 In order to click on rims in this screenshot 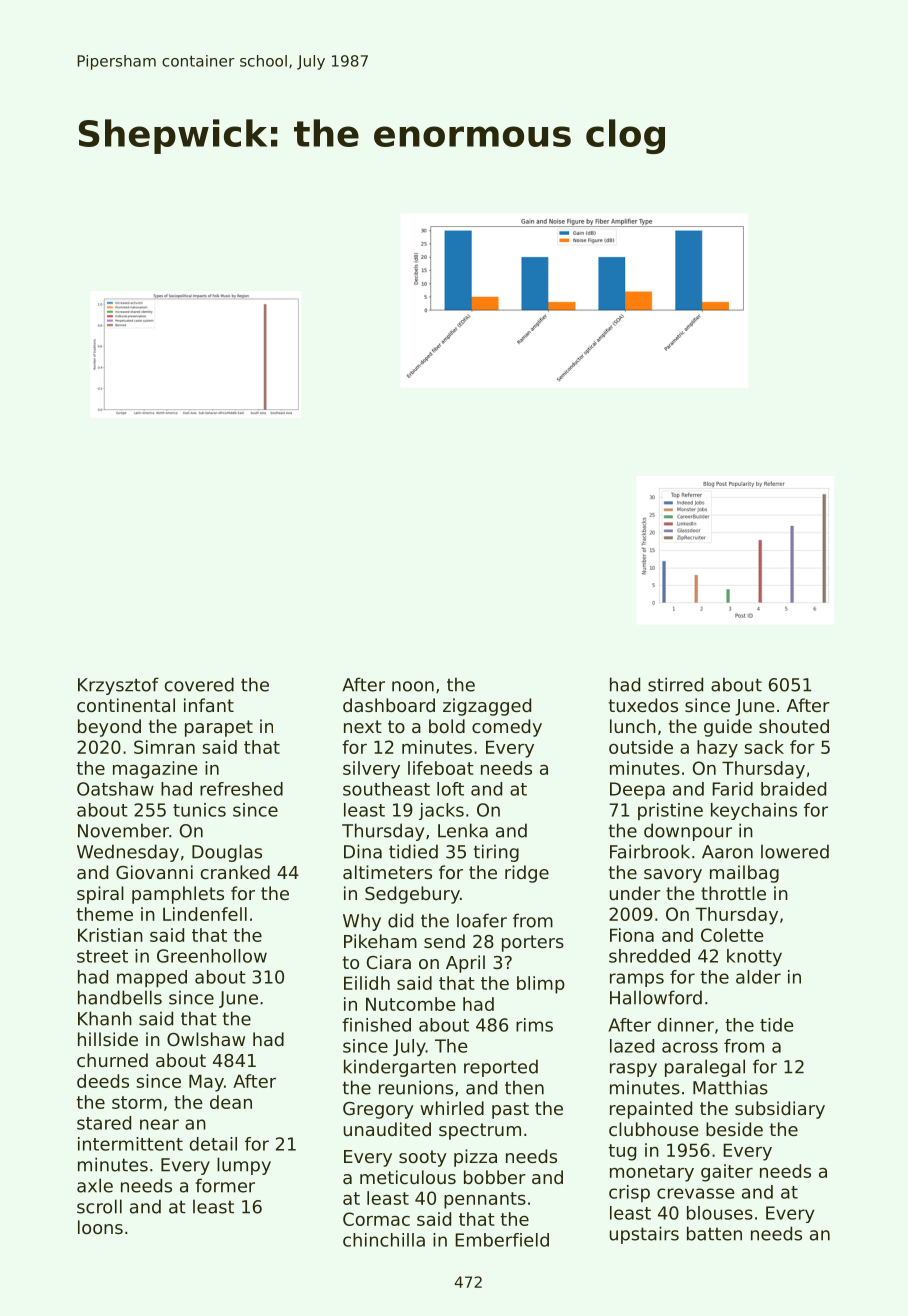, I will do `click(534, 1025)`.
